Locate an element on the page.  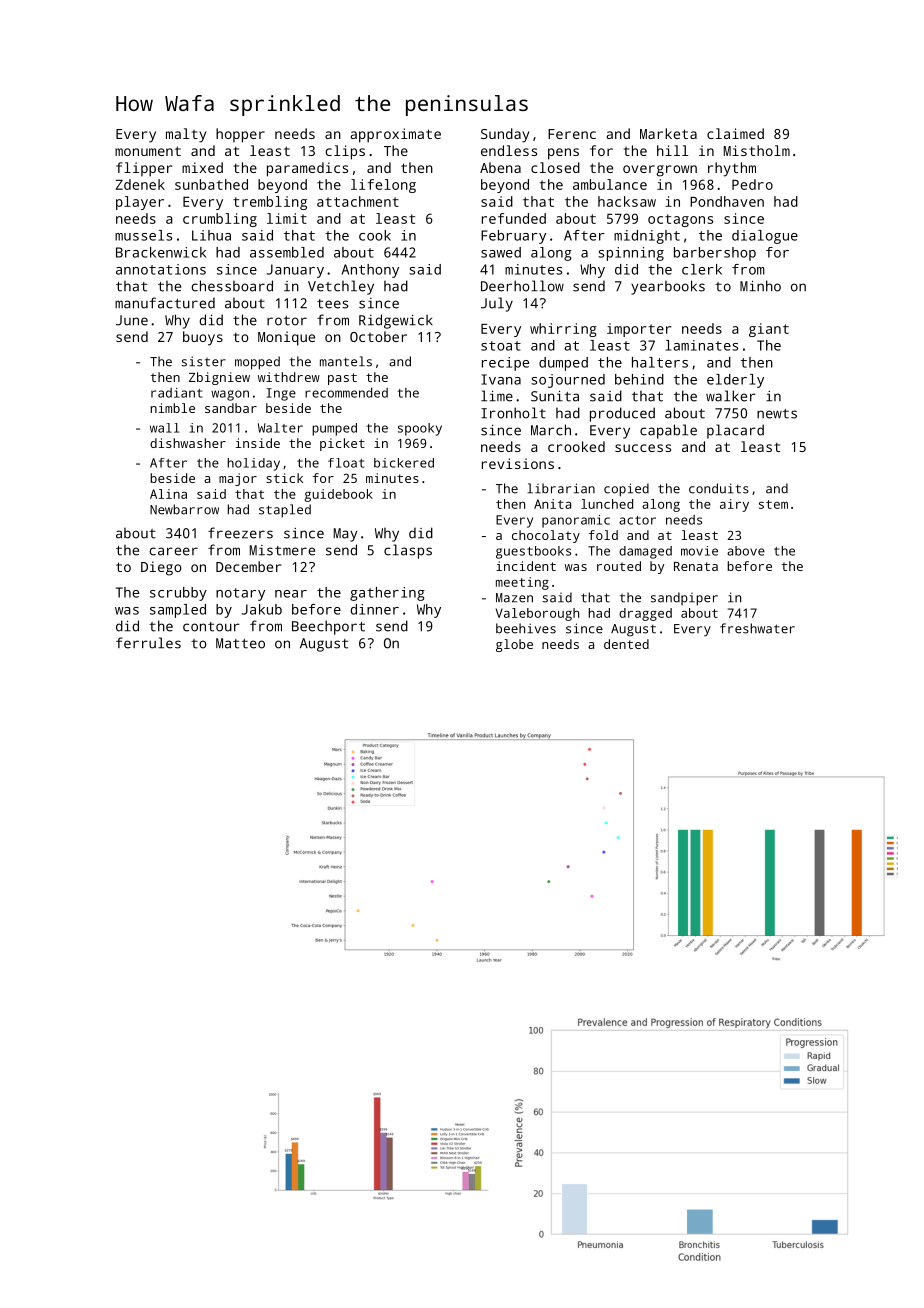
sunbathed is located at coordinates (211, 184).
